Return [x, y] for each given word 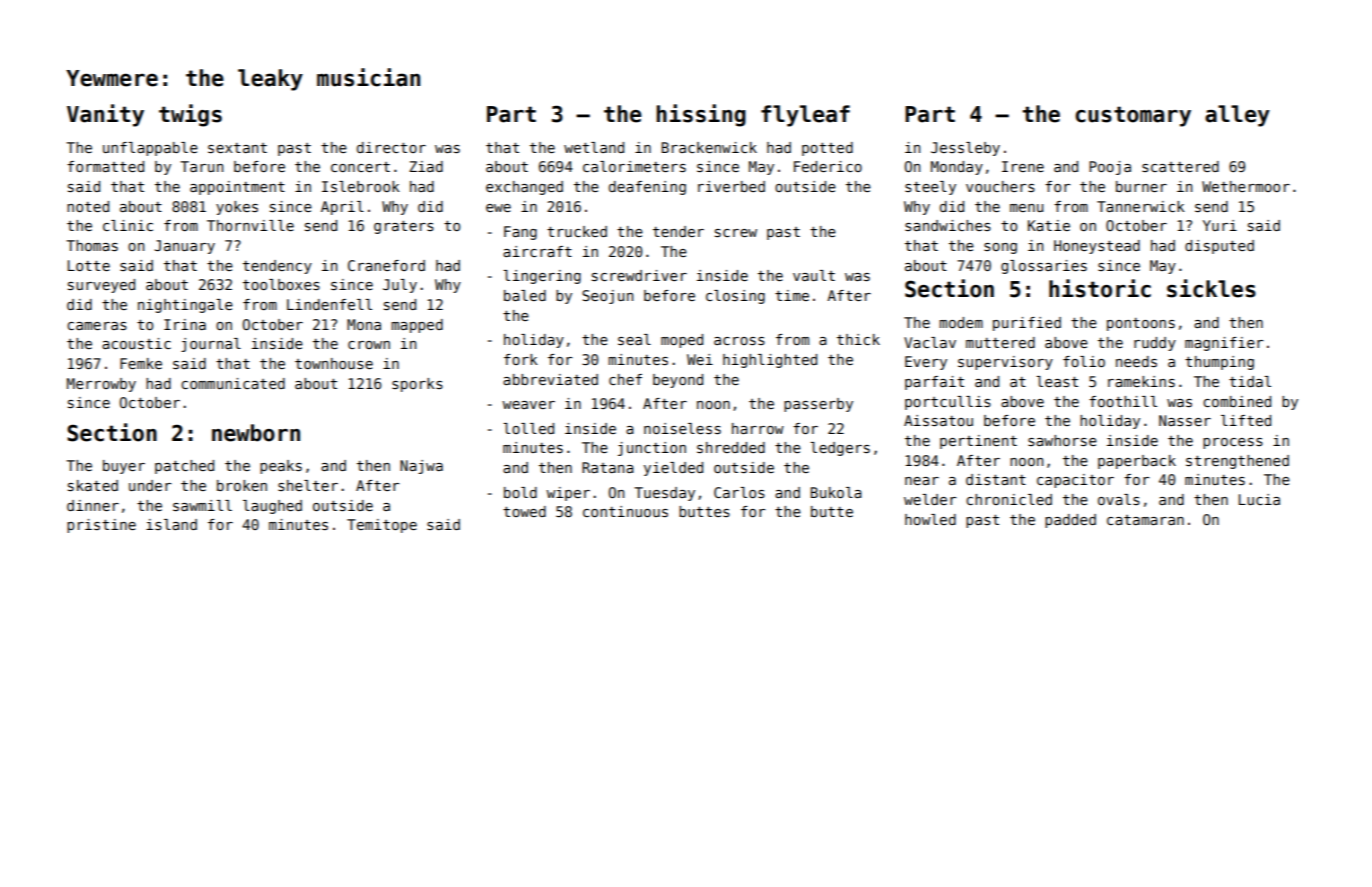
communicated [233, 383]
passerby [818, 405]
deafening [647, 188]
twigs [190, 115]
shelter [308, 485]
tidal [1250, 381]
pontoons [1141, 324]
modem [961, 322]
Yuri [1220, 225]
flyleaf [805, 116]
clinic [128, 225]
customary [1133, 116]
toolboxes [281, 284]
